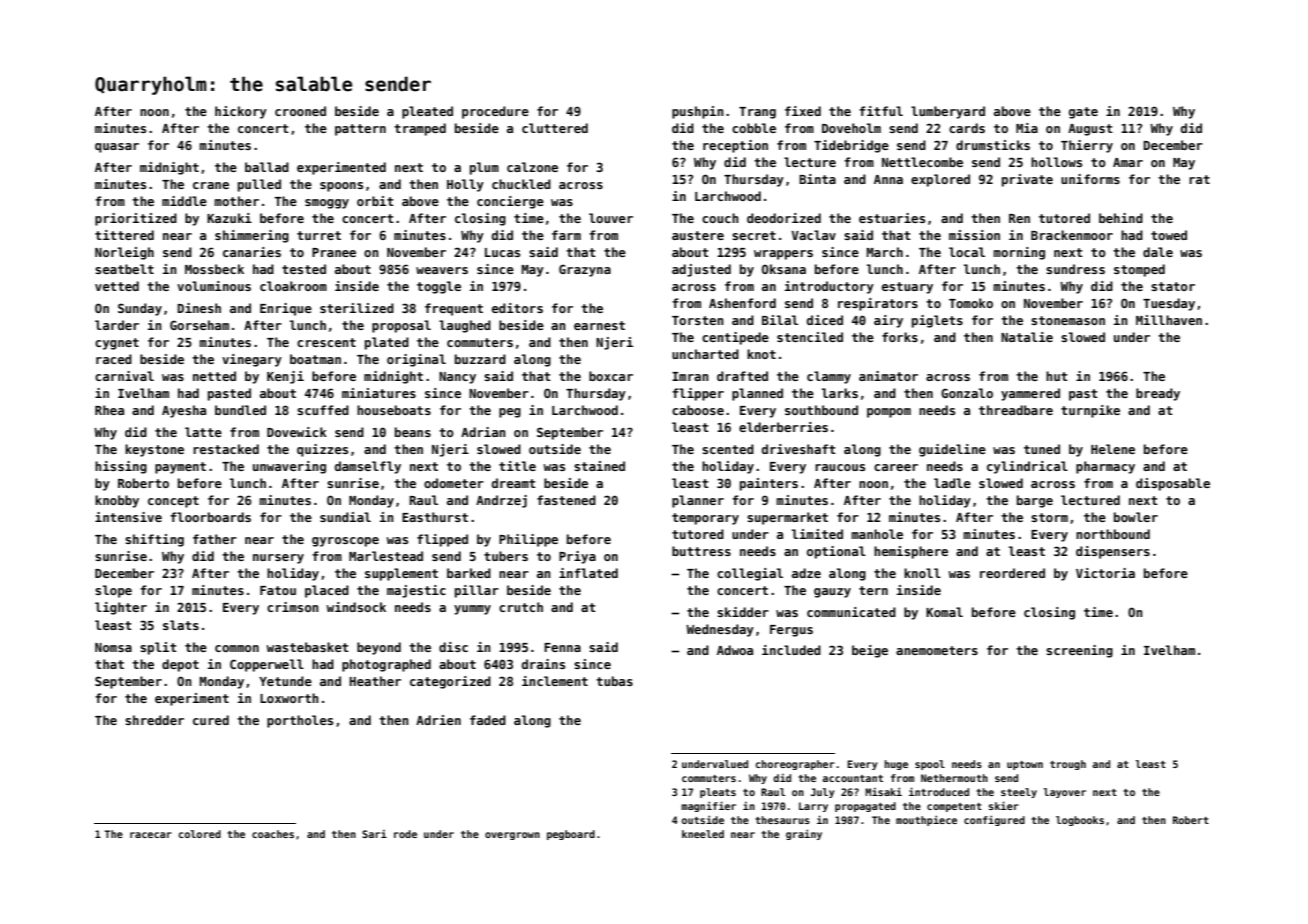 Image resolution: width=1308 pixels, height=924 pixels. Describe the element at coordinates (735, 146) in the document. I see `reception` at that location.
